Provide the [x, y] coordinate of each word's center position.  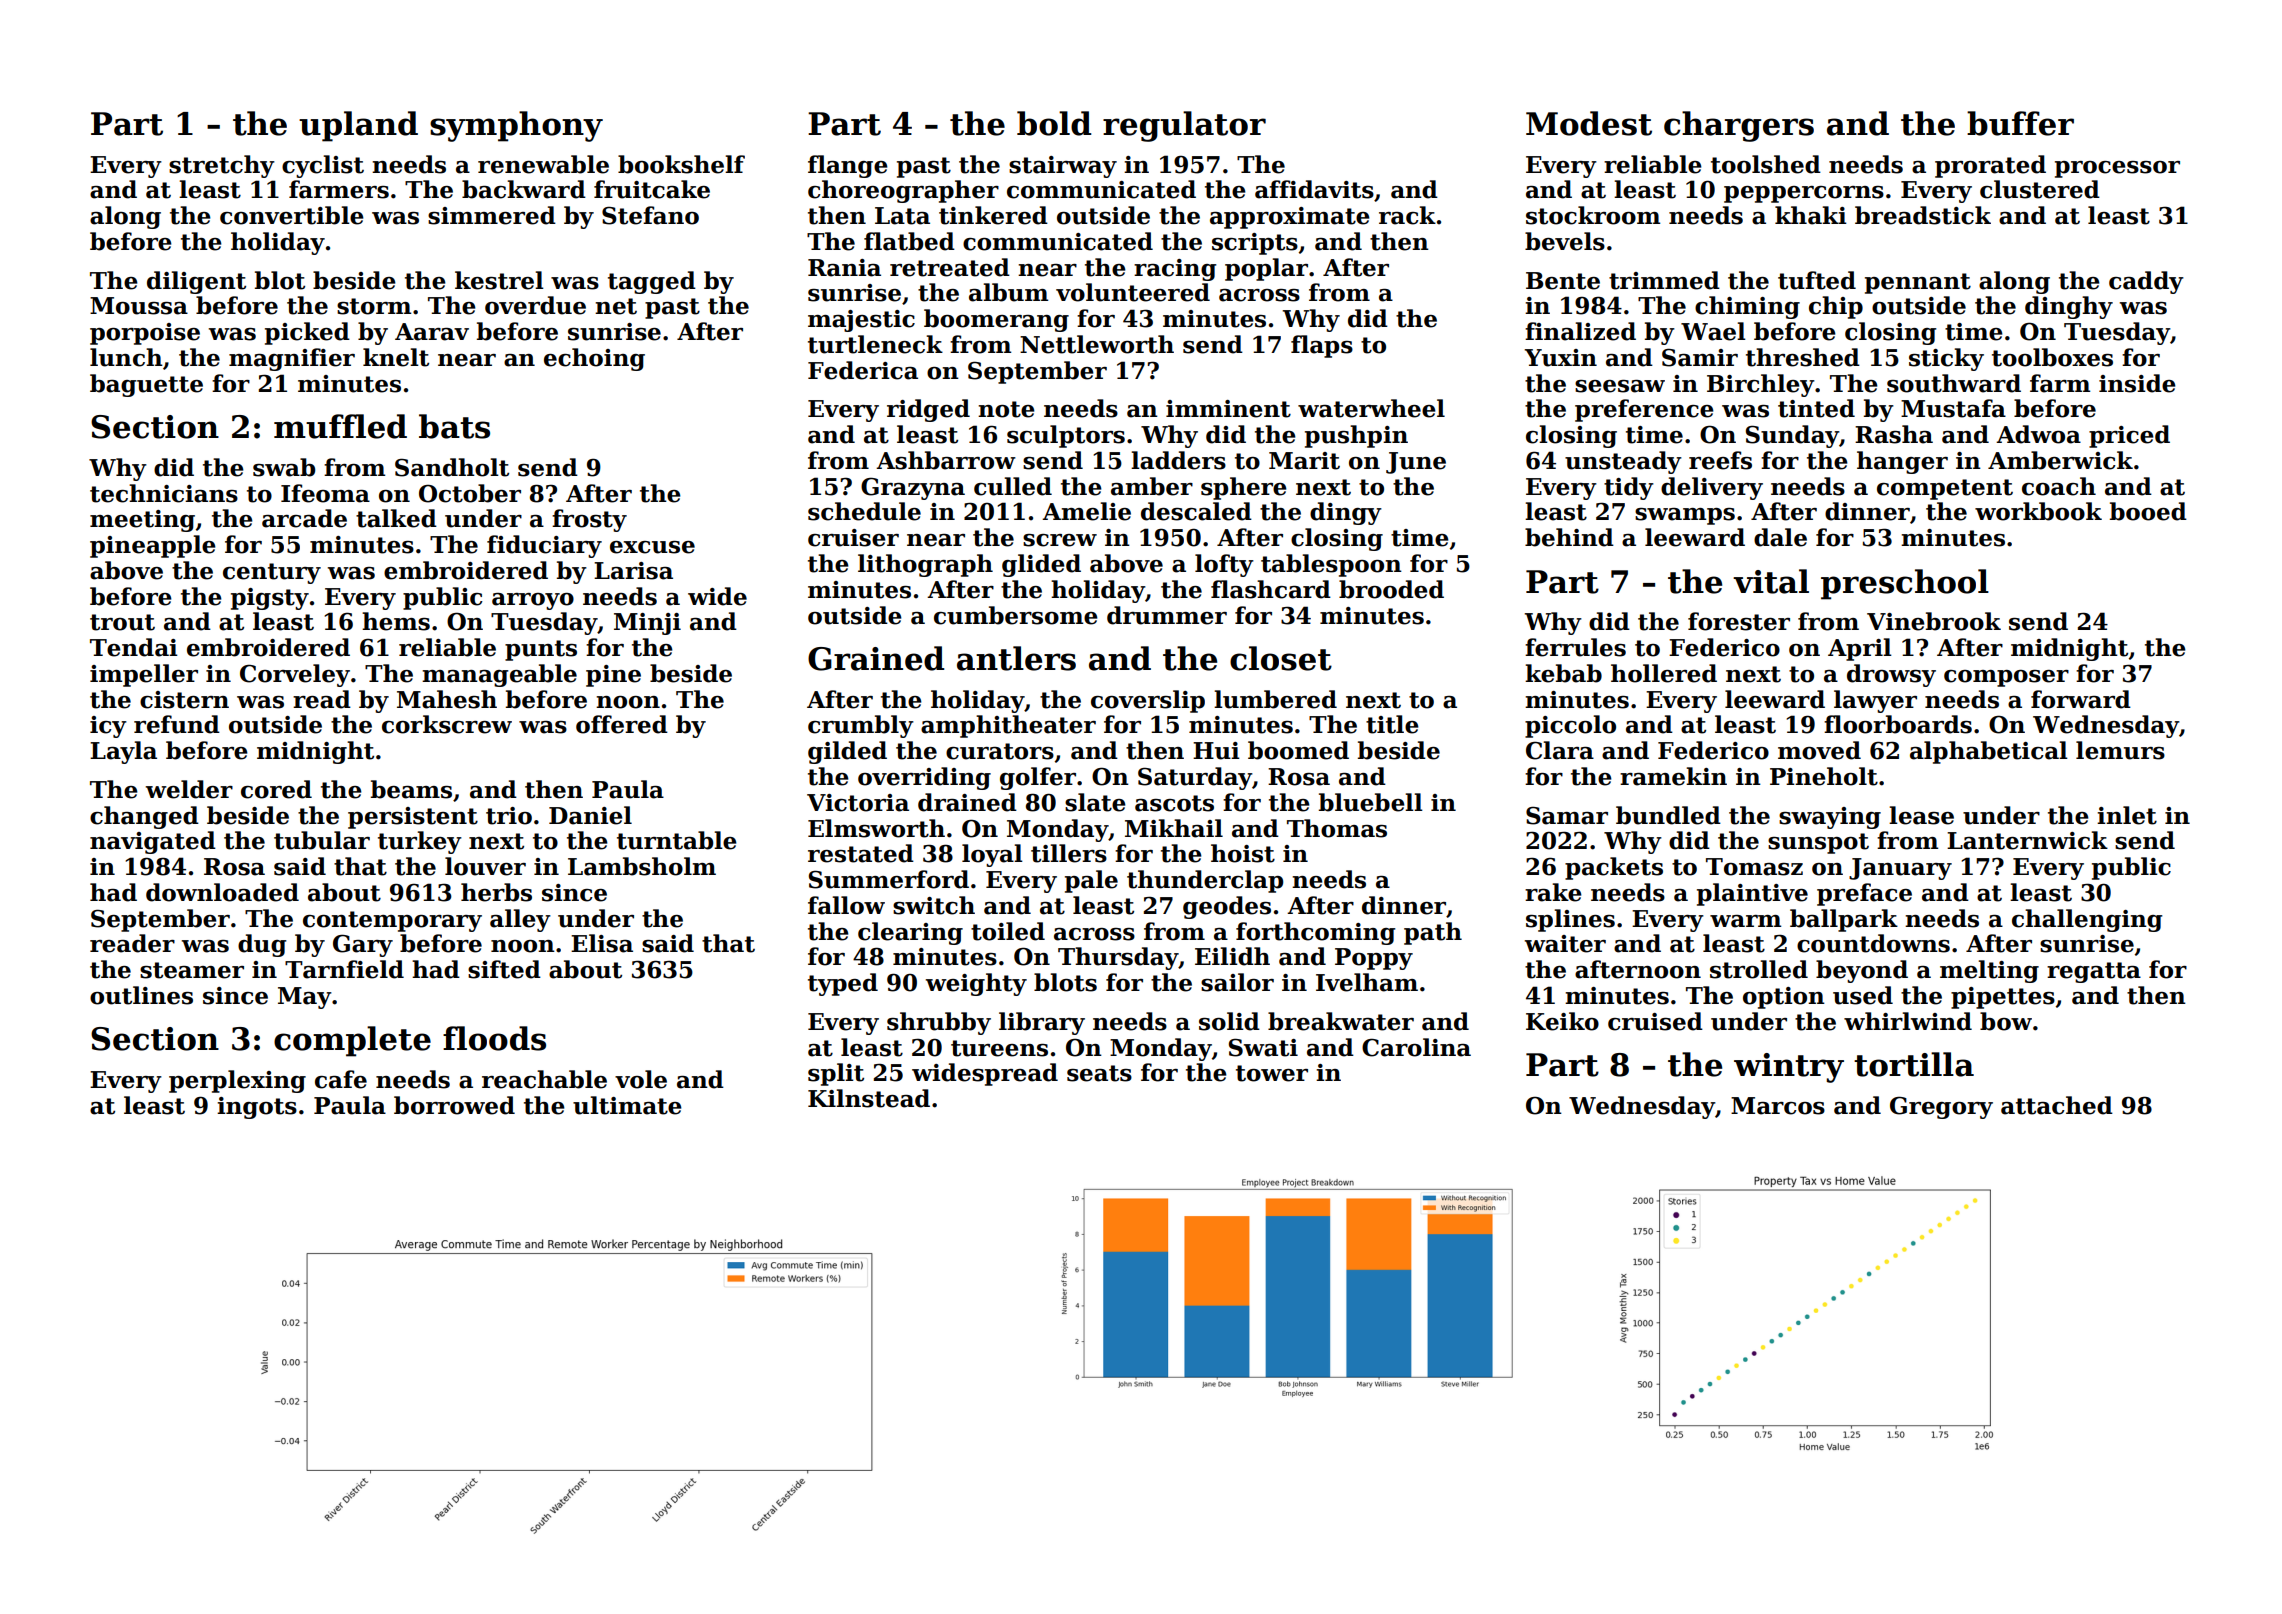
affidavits [1314, 189]
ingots [257, 1108]
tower [1272, 1073]
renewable [543, 164]
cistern [184, 700]
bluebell [1371, 802]
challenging [2087, 920]
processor [2117, 169]
